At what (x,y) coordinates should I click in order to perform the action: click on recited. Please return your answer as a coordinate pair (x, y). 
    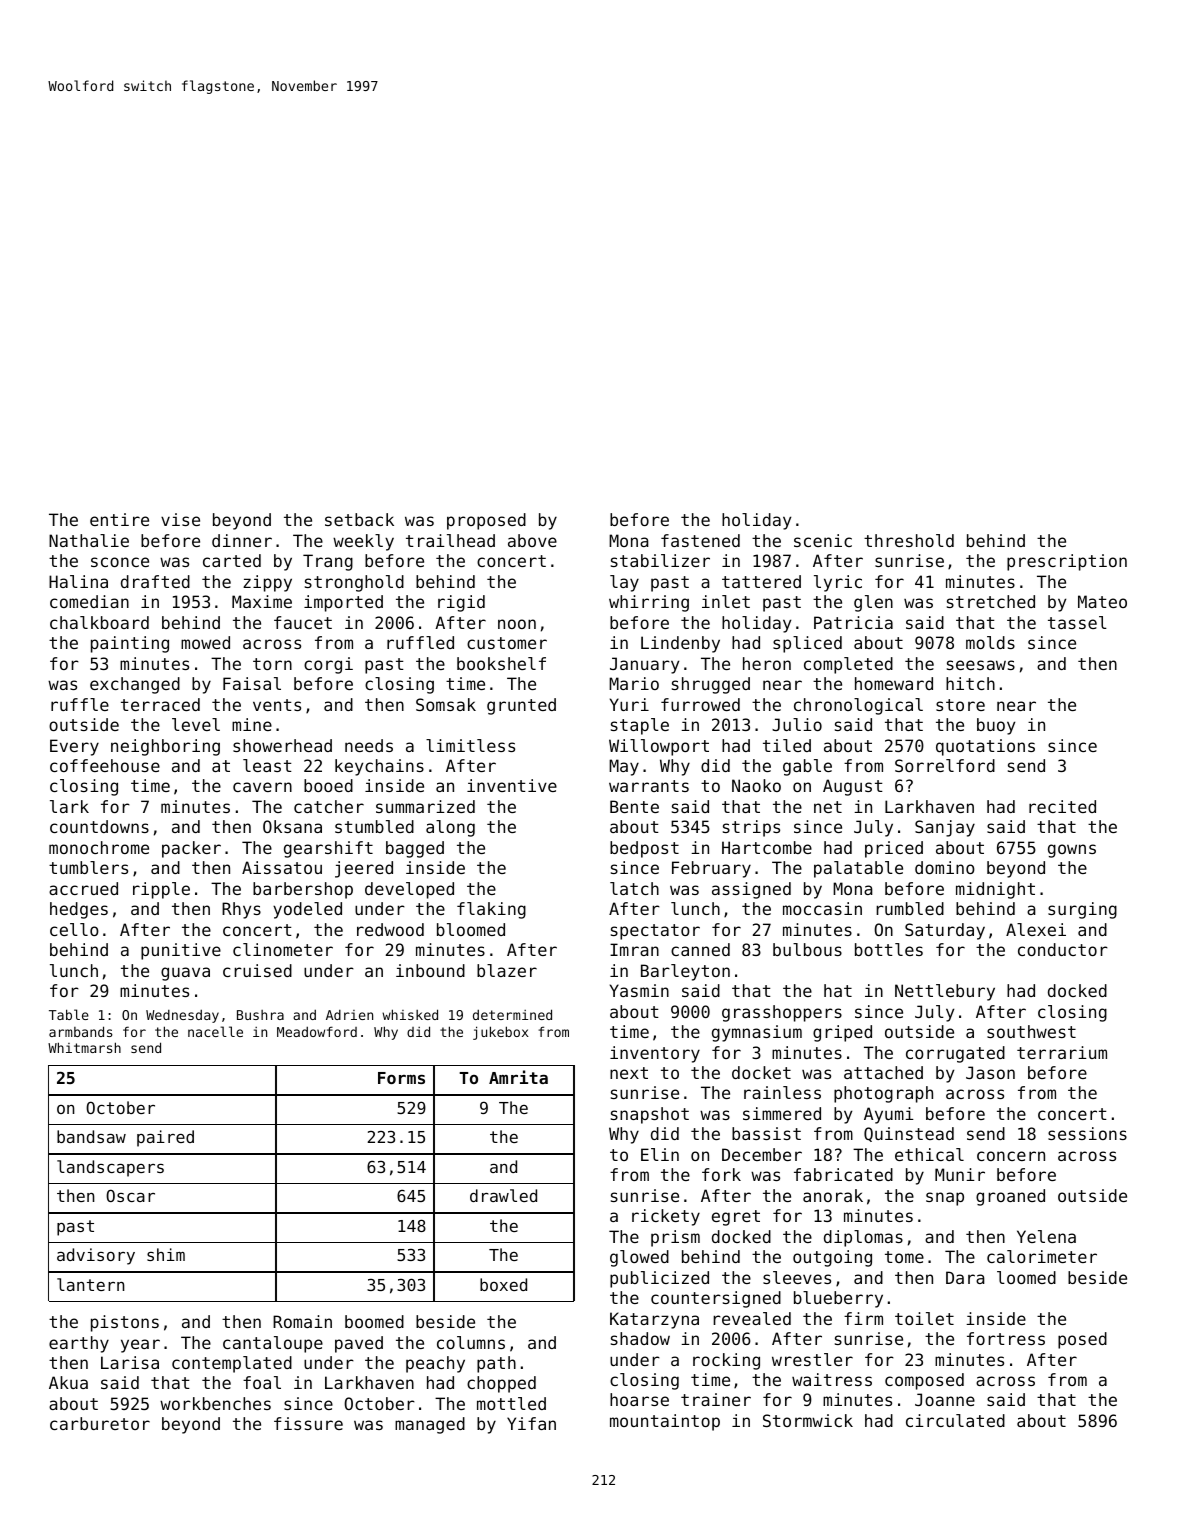
    Looking at the image, I should click on (1062, 806).
